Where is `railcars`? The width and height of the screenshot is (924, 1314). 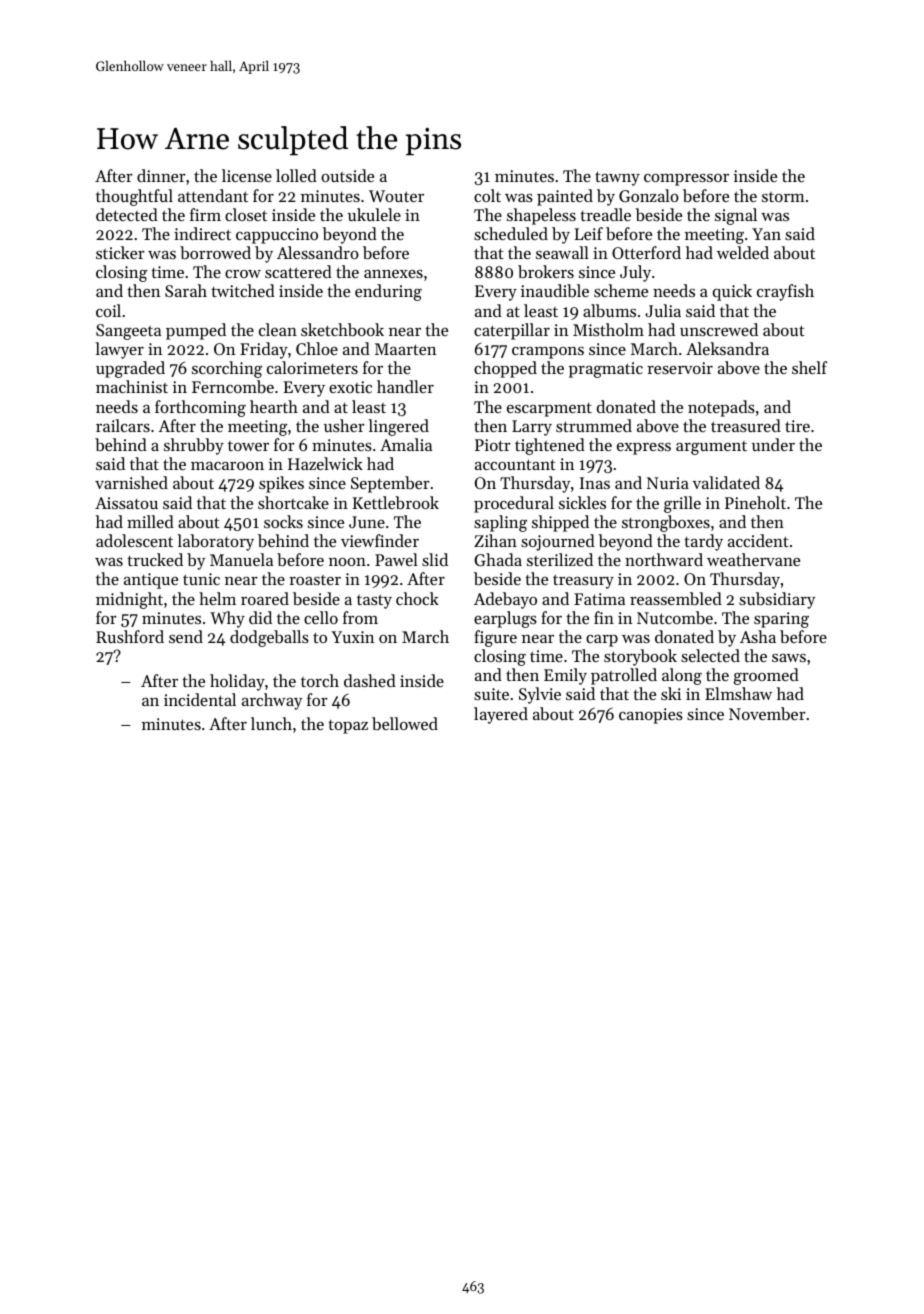
railcars is located at coordinates (123, 425).
